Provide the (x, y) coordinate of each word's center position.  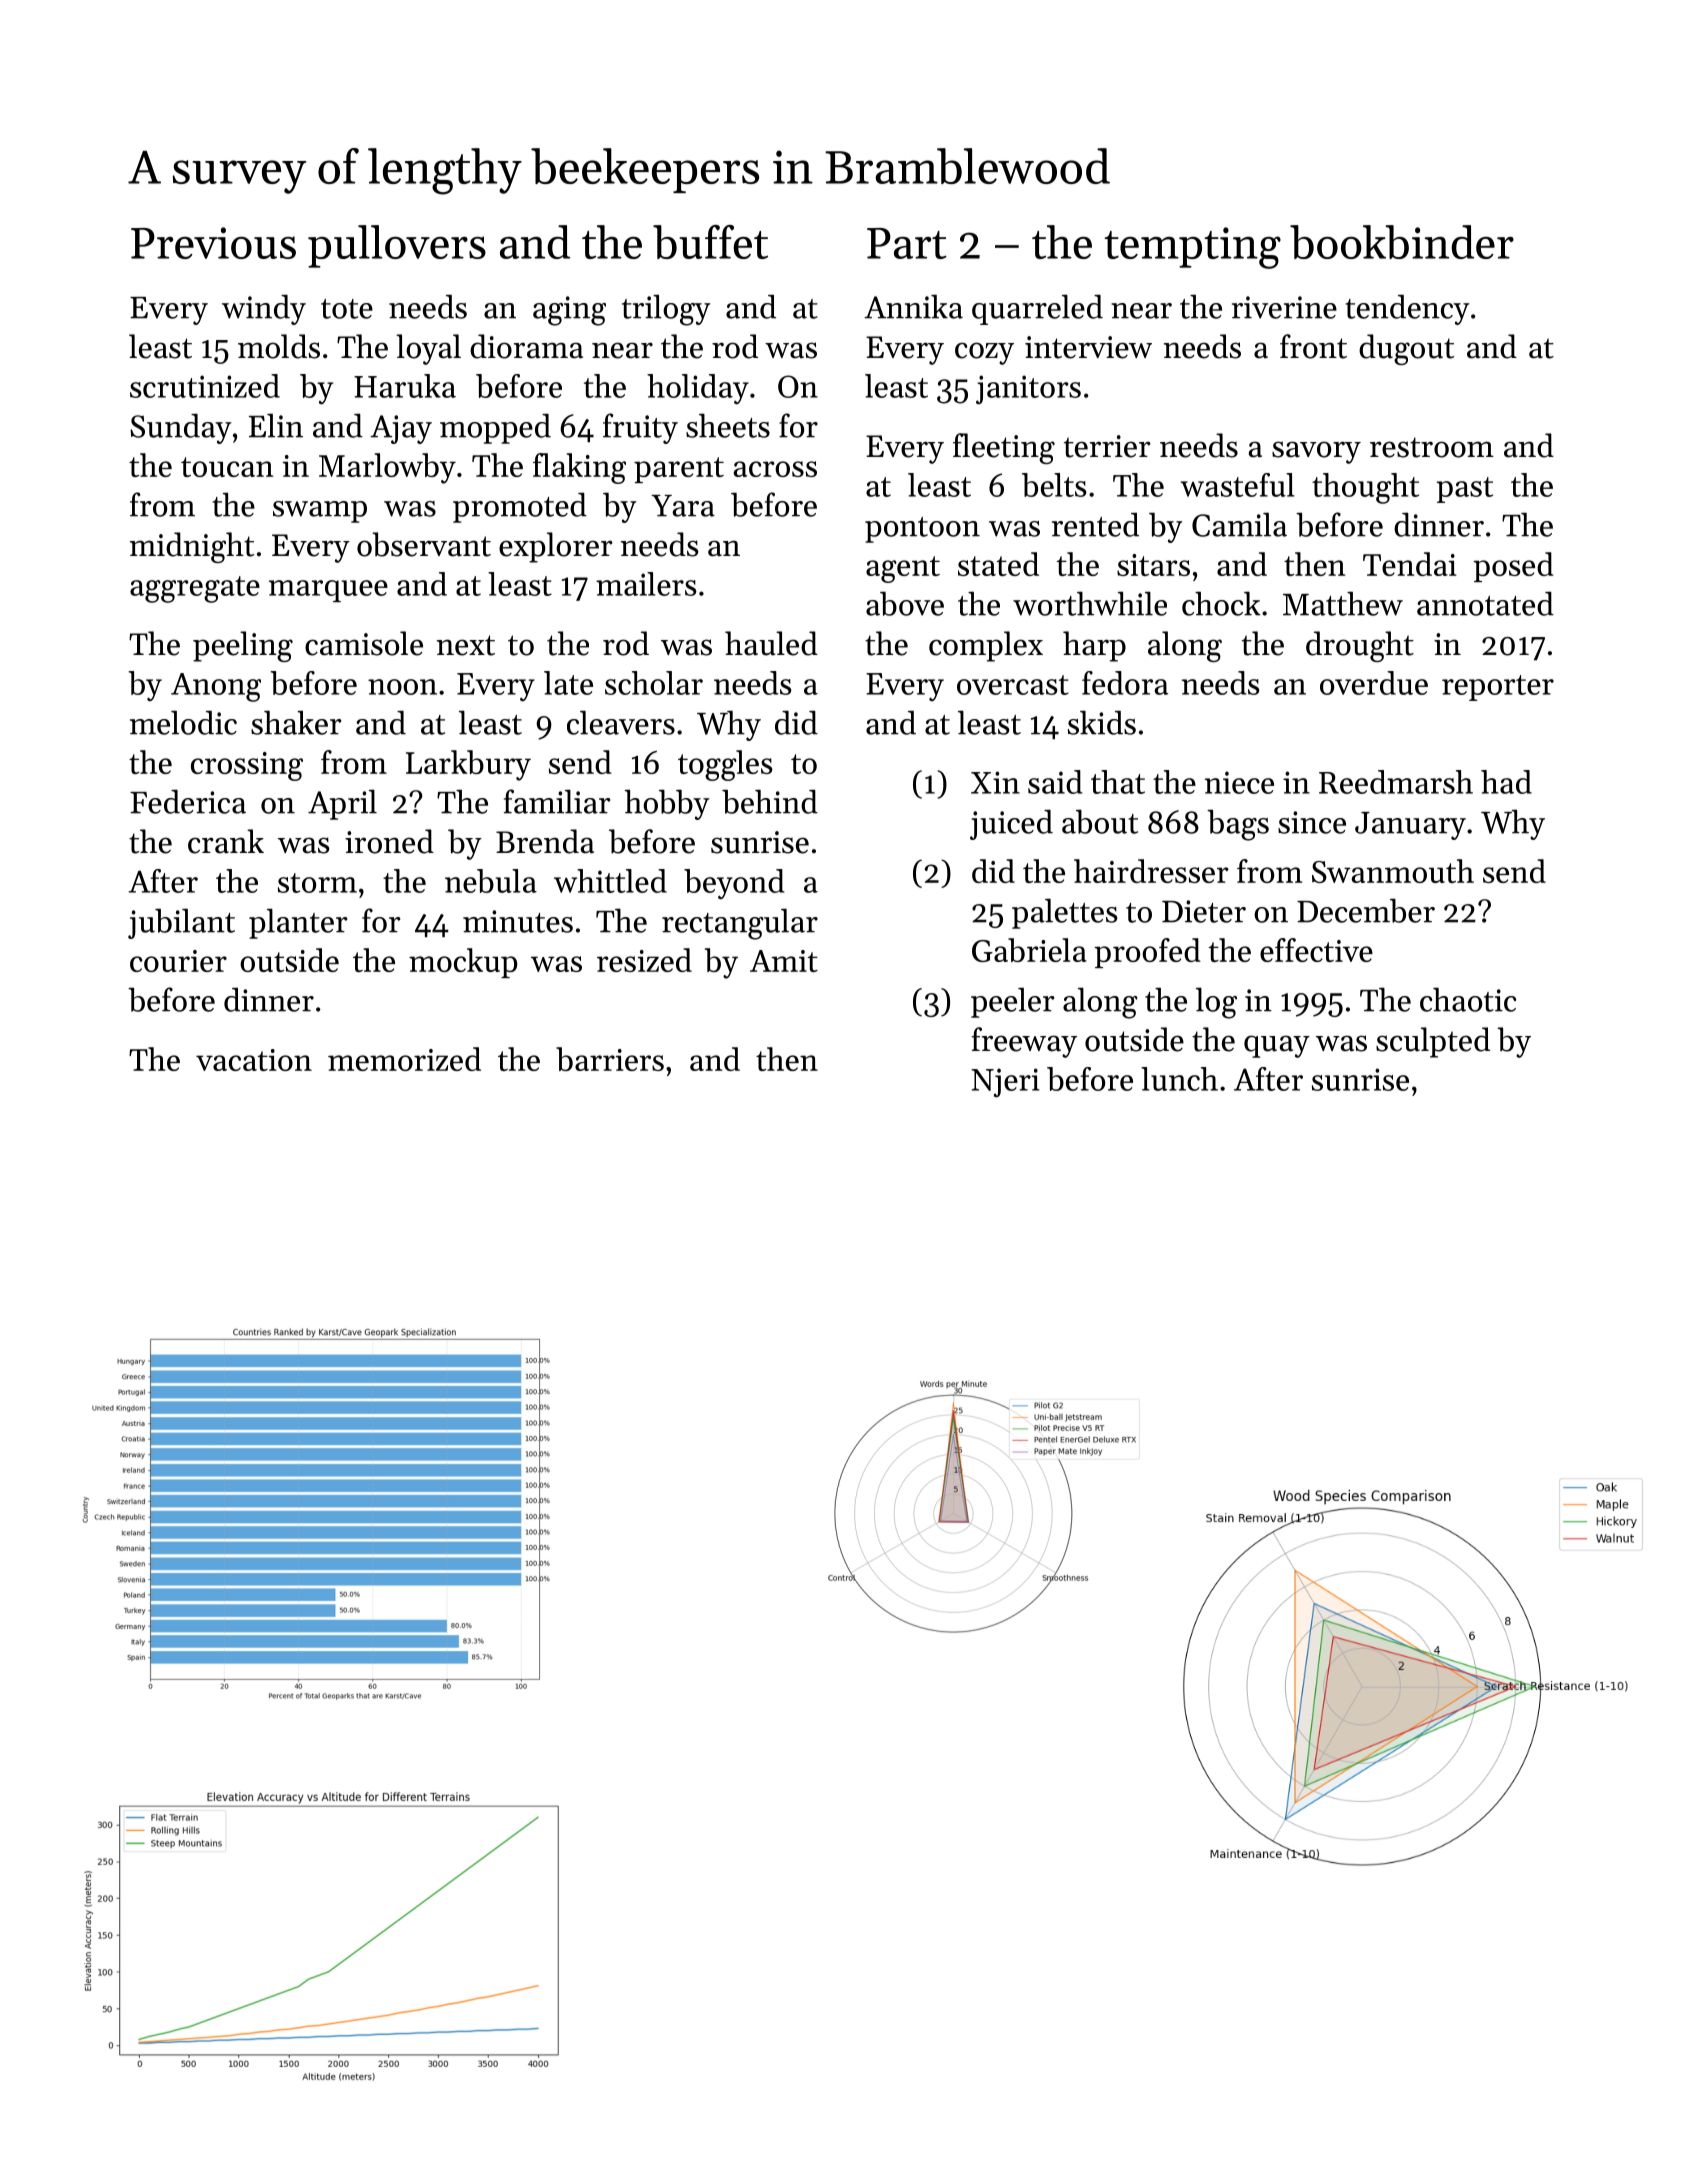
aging (569, 311)
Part (907, 243)
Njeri (1005, 1082)
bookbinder (1402, 242)
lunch (1179, 1079)
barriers (610, 1059)
